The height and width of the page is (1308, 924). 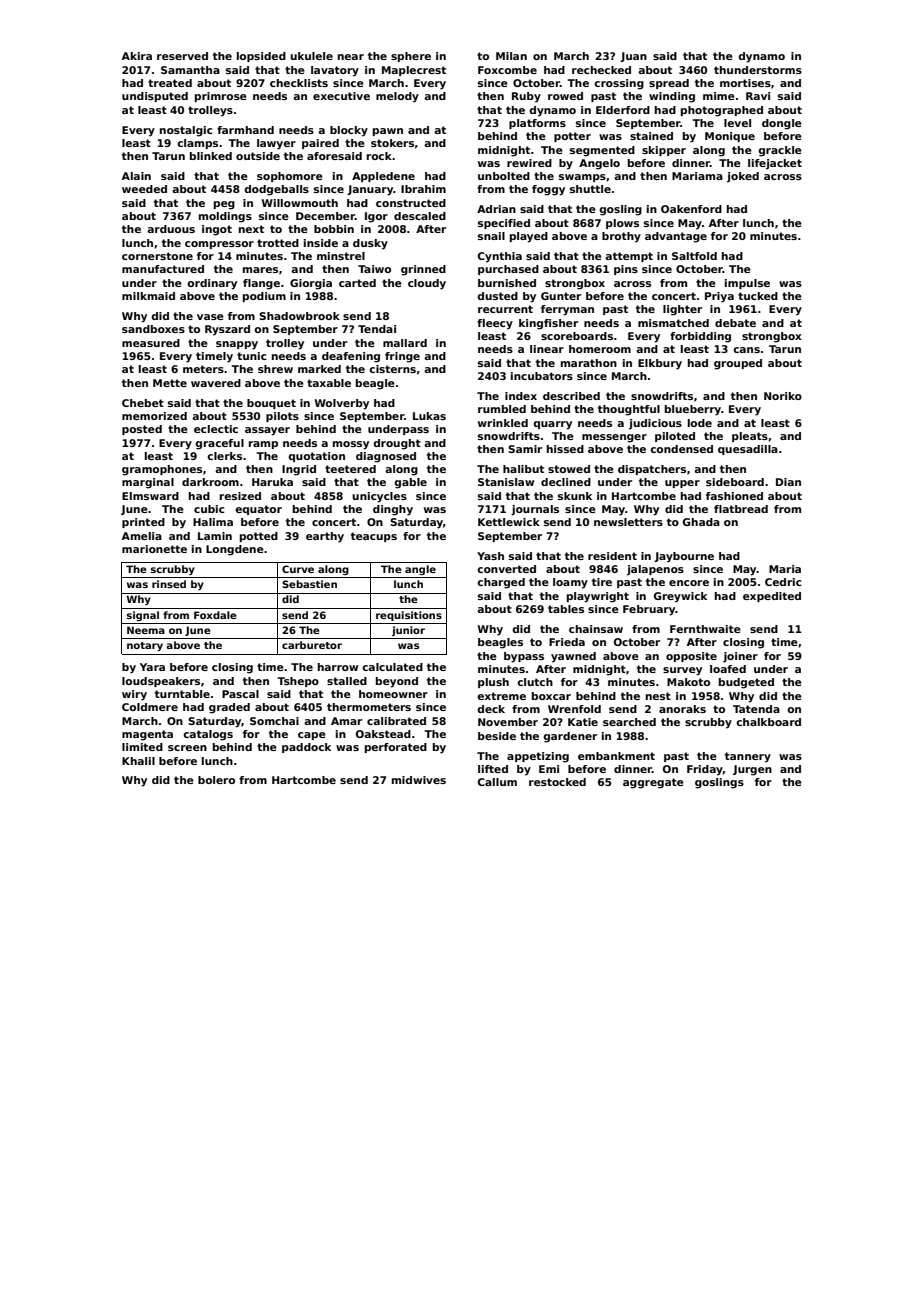 What do you see at coordinates (237, 345) in the page?
I see `snappy` at bounding box center [237, 345].
